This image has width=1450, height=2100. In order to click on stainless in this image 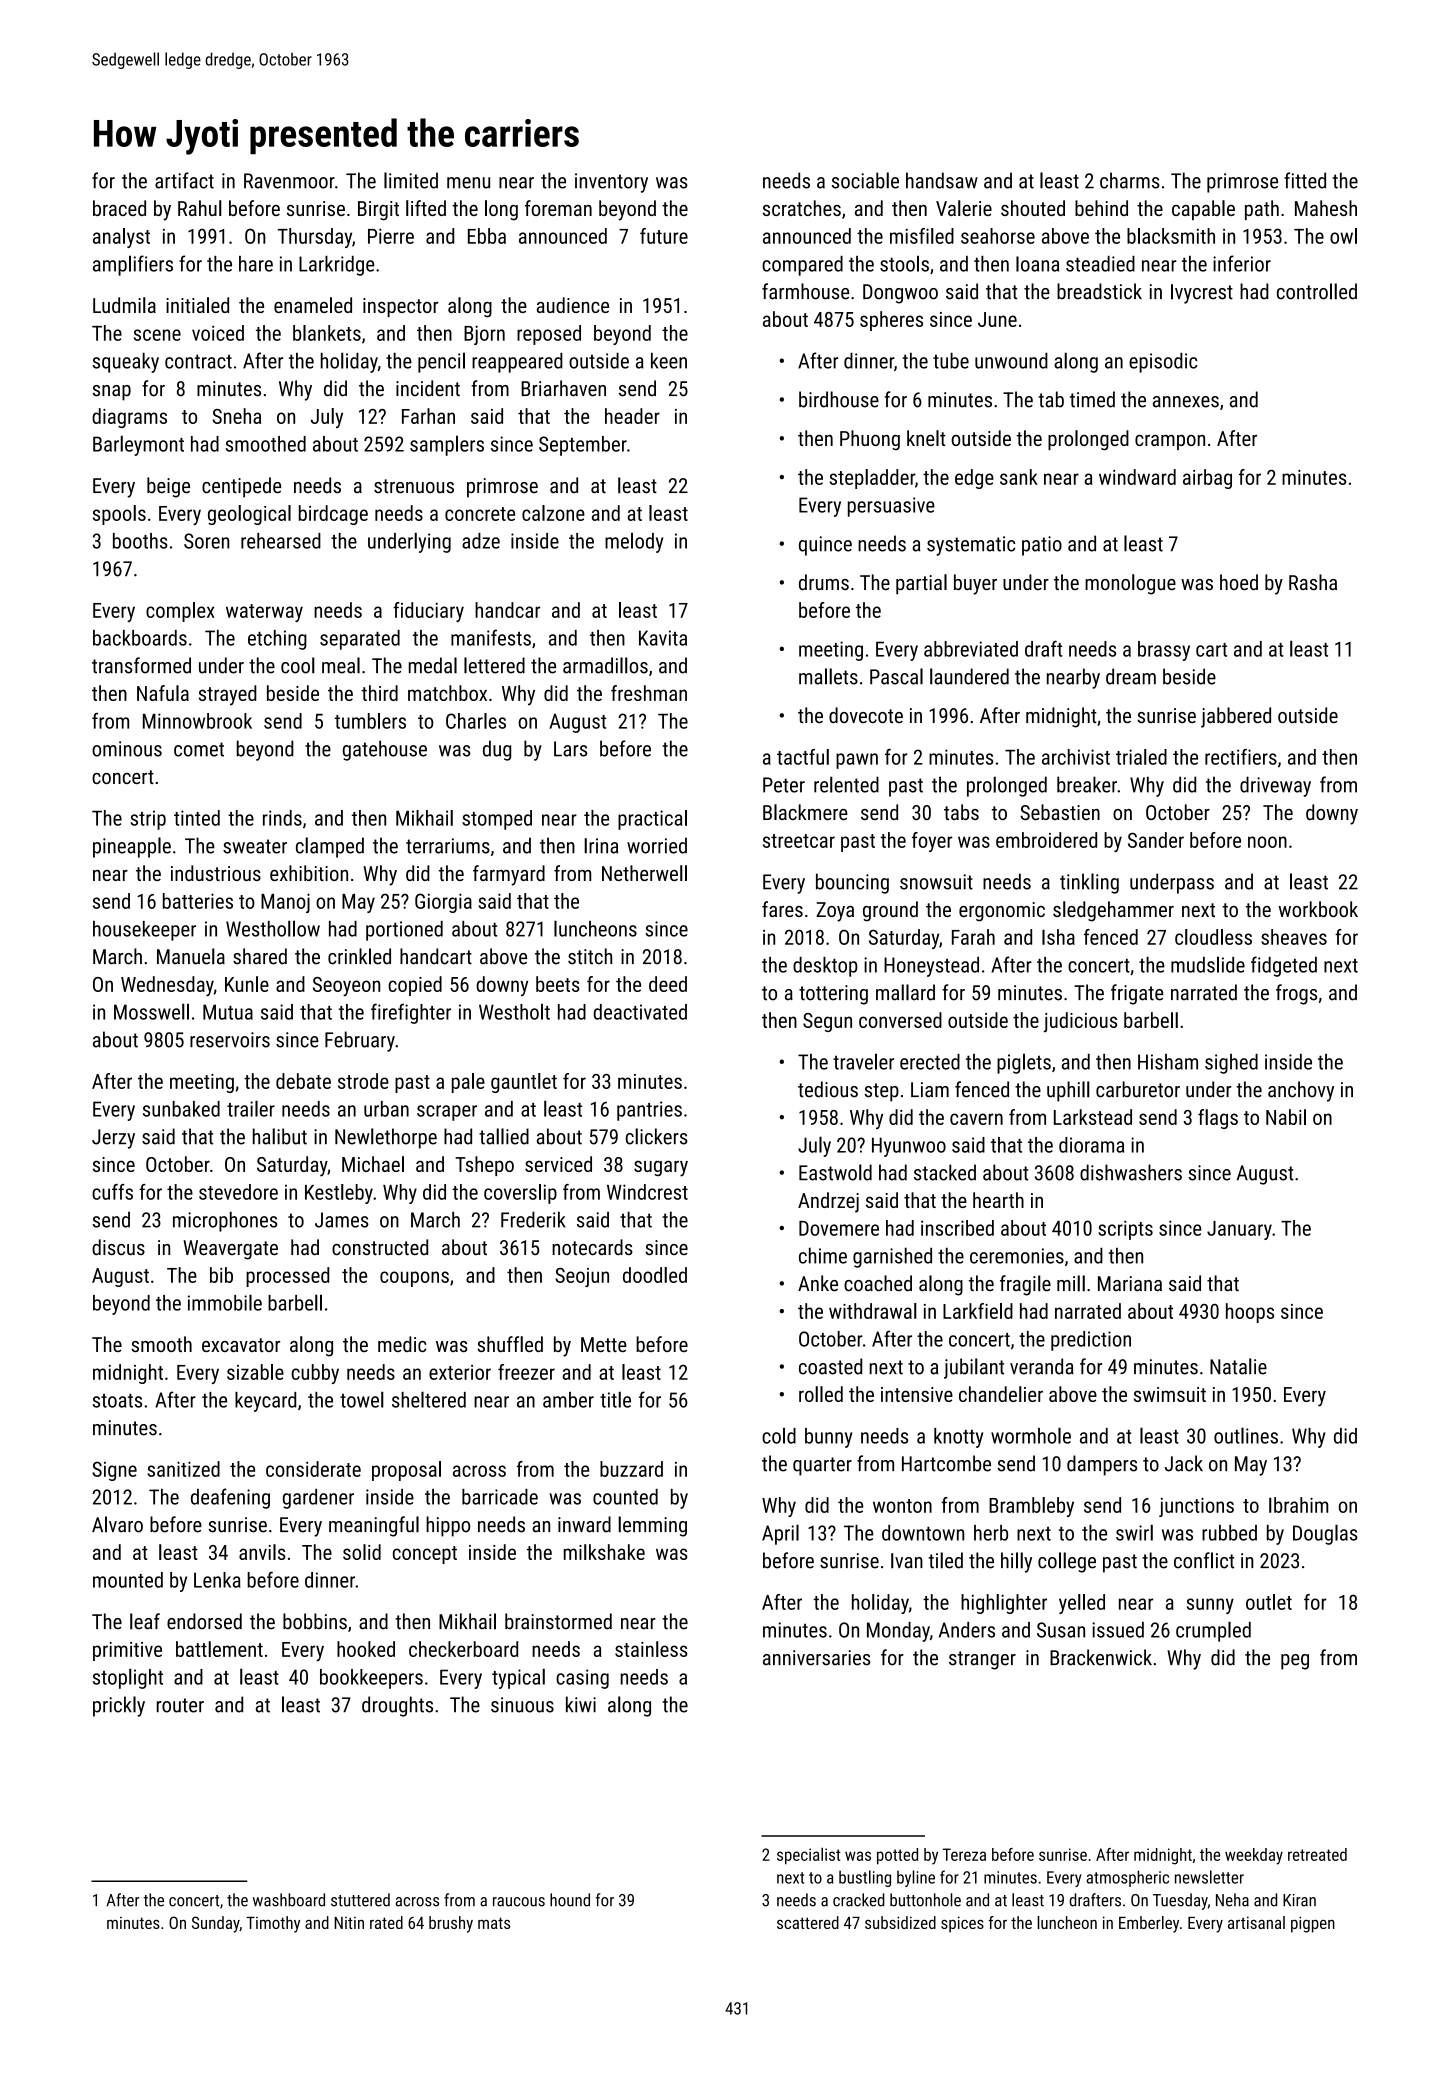, I will do `click(651, 1649)`.
